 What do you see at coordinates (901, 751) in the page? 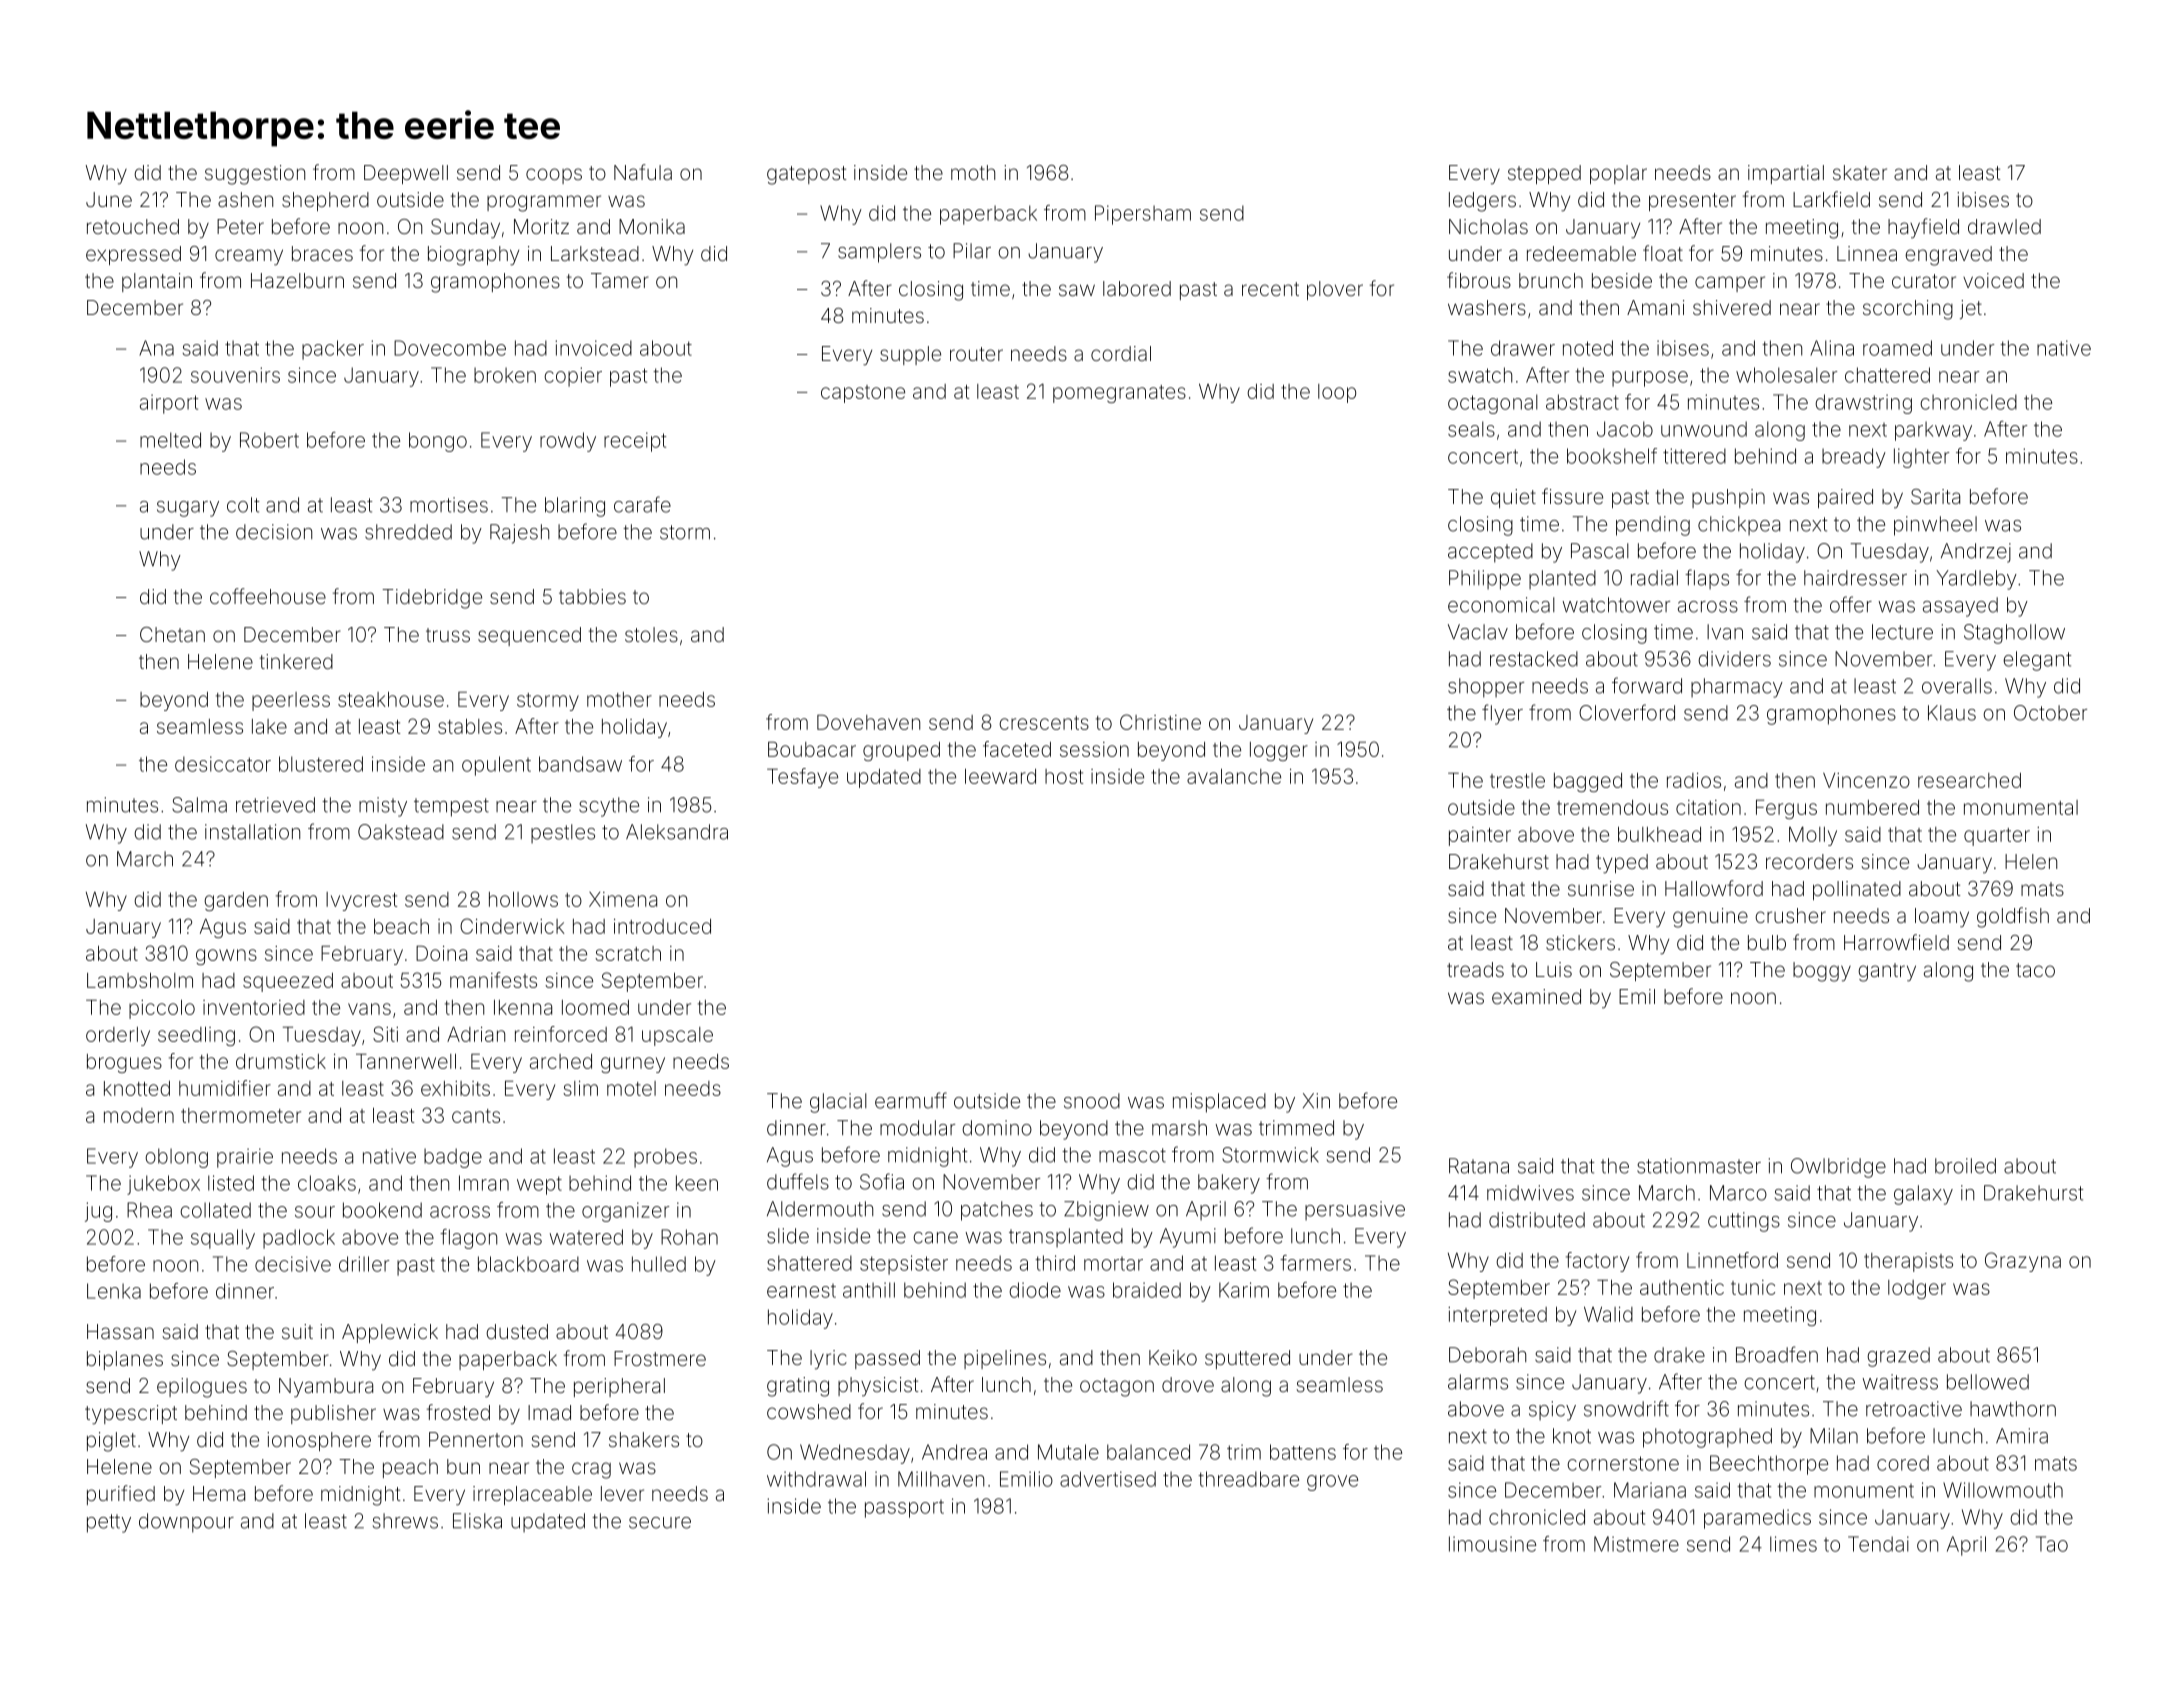
I see `grouped` at bounding box center [901, 751].
